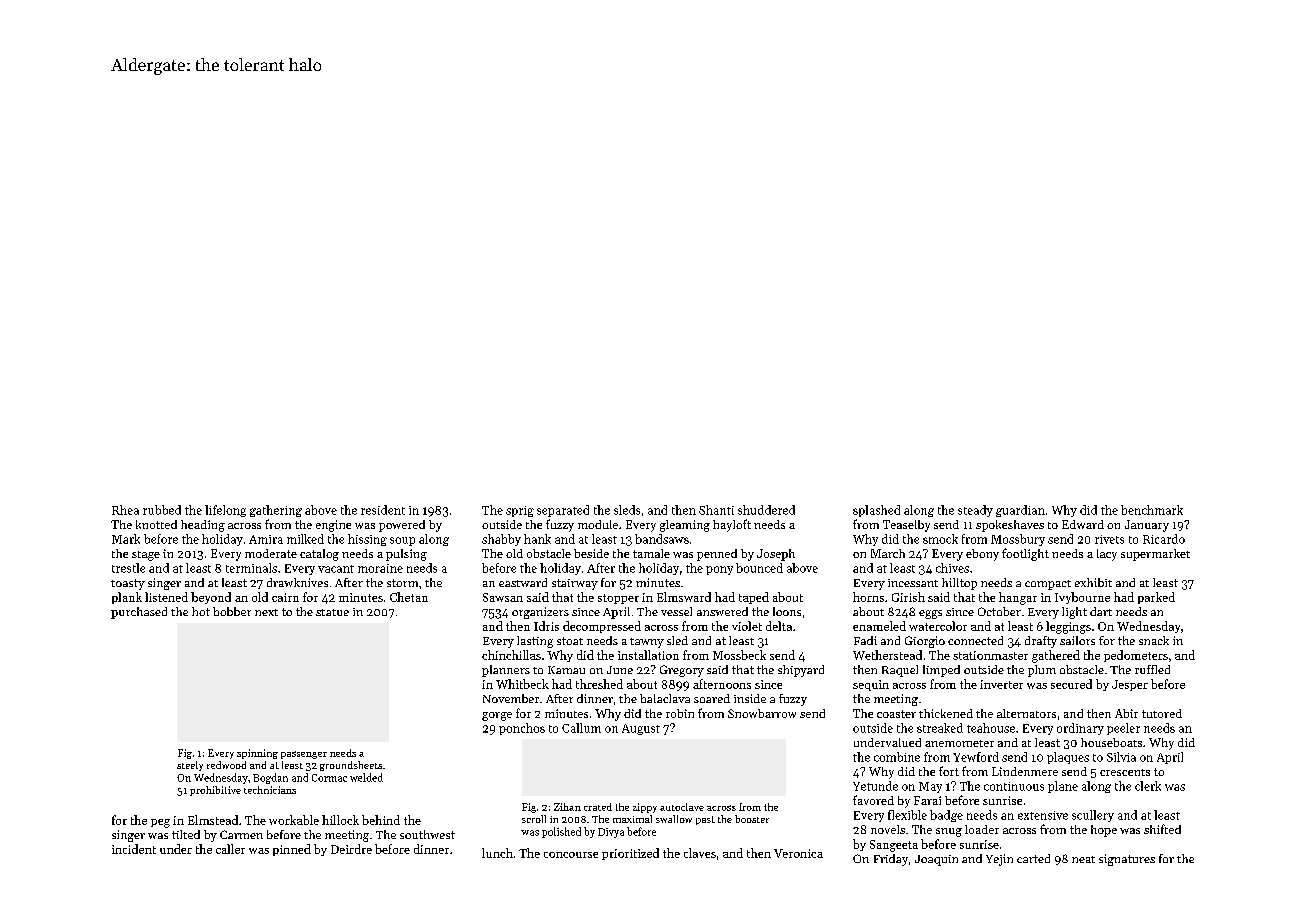 Image resolution: width=1308 pixels, height=924 pixels. I want to click on anemometer, so click(959, 743).
